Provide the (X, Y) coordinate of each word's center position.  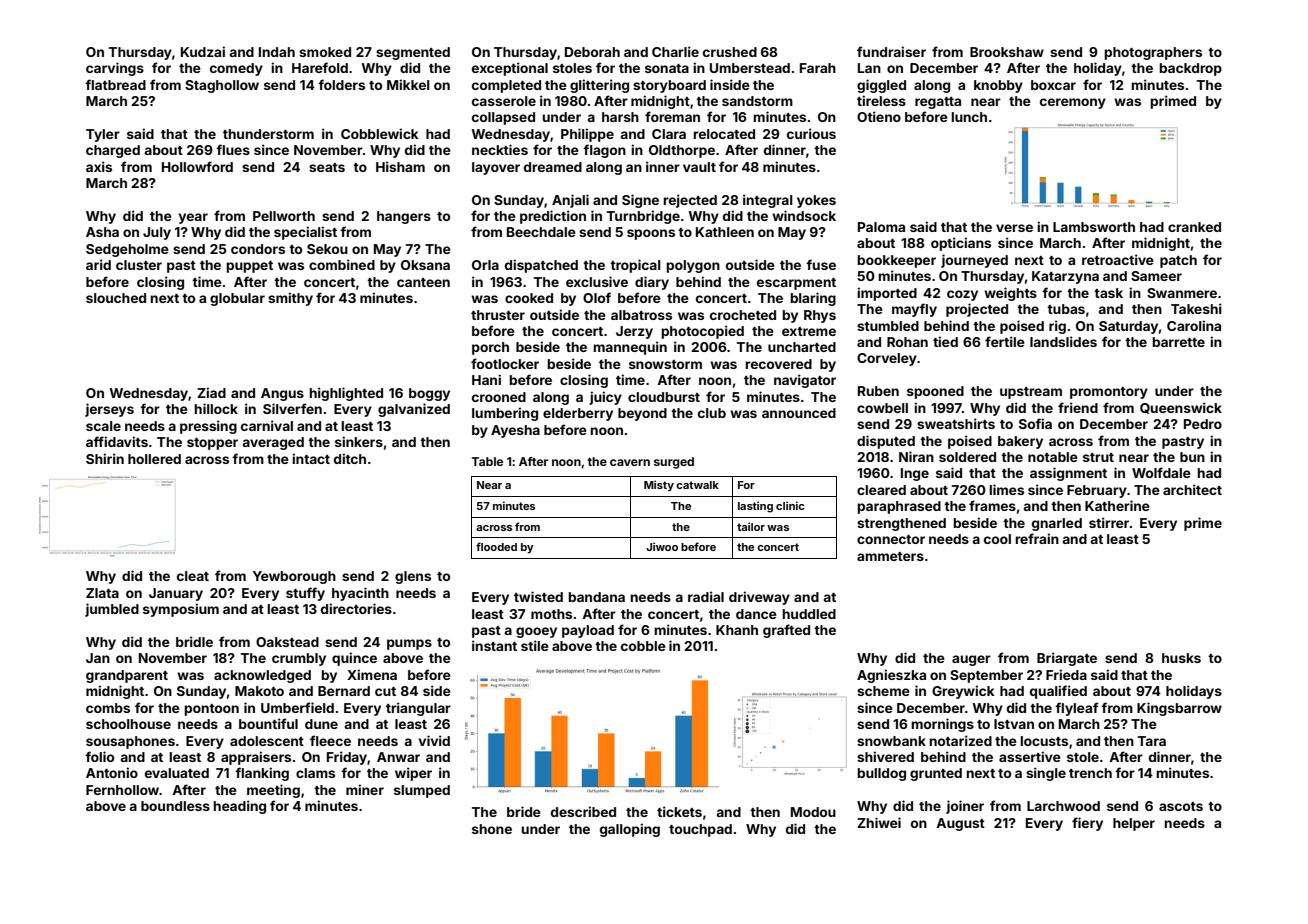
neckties (500, 149)
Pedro (1203, 424)
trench (1090, 773)
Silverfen (292, 408)
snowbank (891, 741)
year (193, 218)
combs (108, 708)
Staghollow (222, 86)
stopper (212, 444)
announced (799, 413)
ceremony (1073, 103)
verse (1014, 228)
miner (365, 789)
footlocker (505, 363)
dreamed (553, 167)
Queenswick (1181, 408)
